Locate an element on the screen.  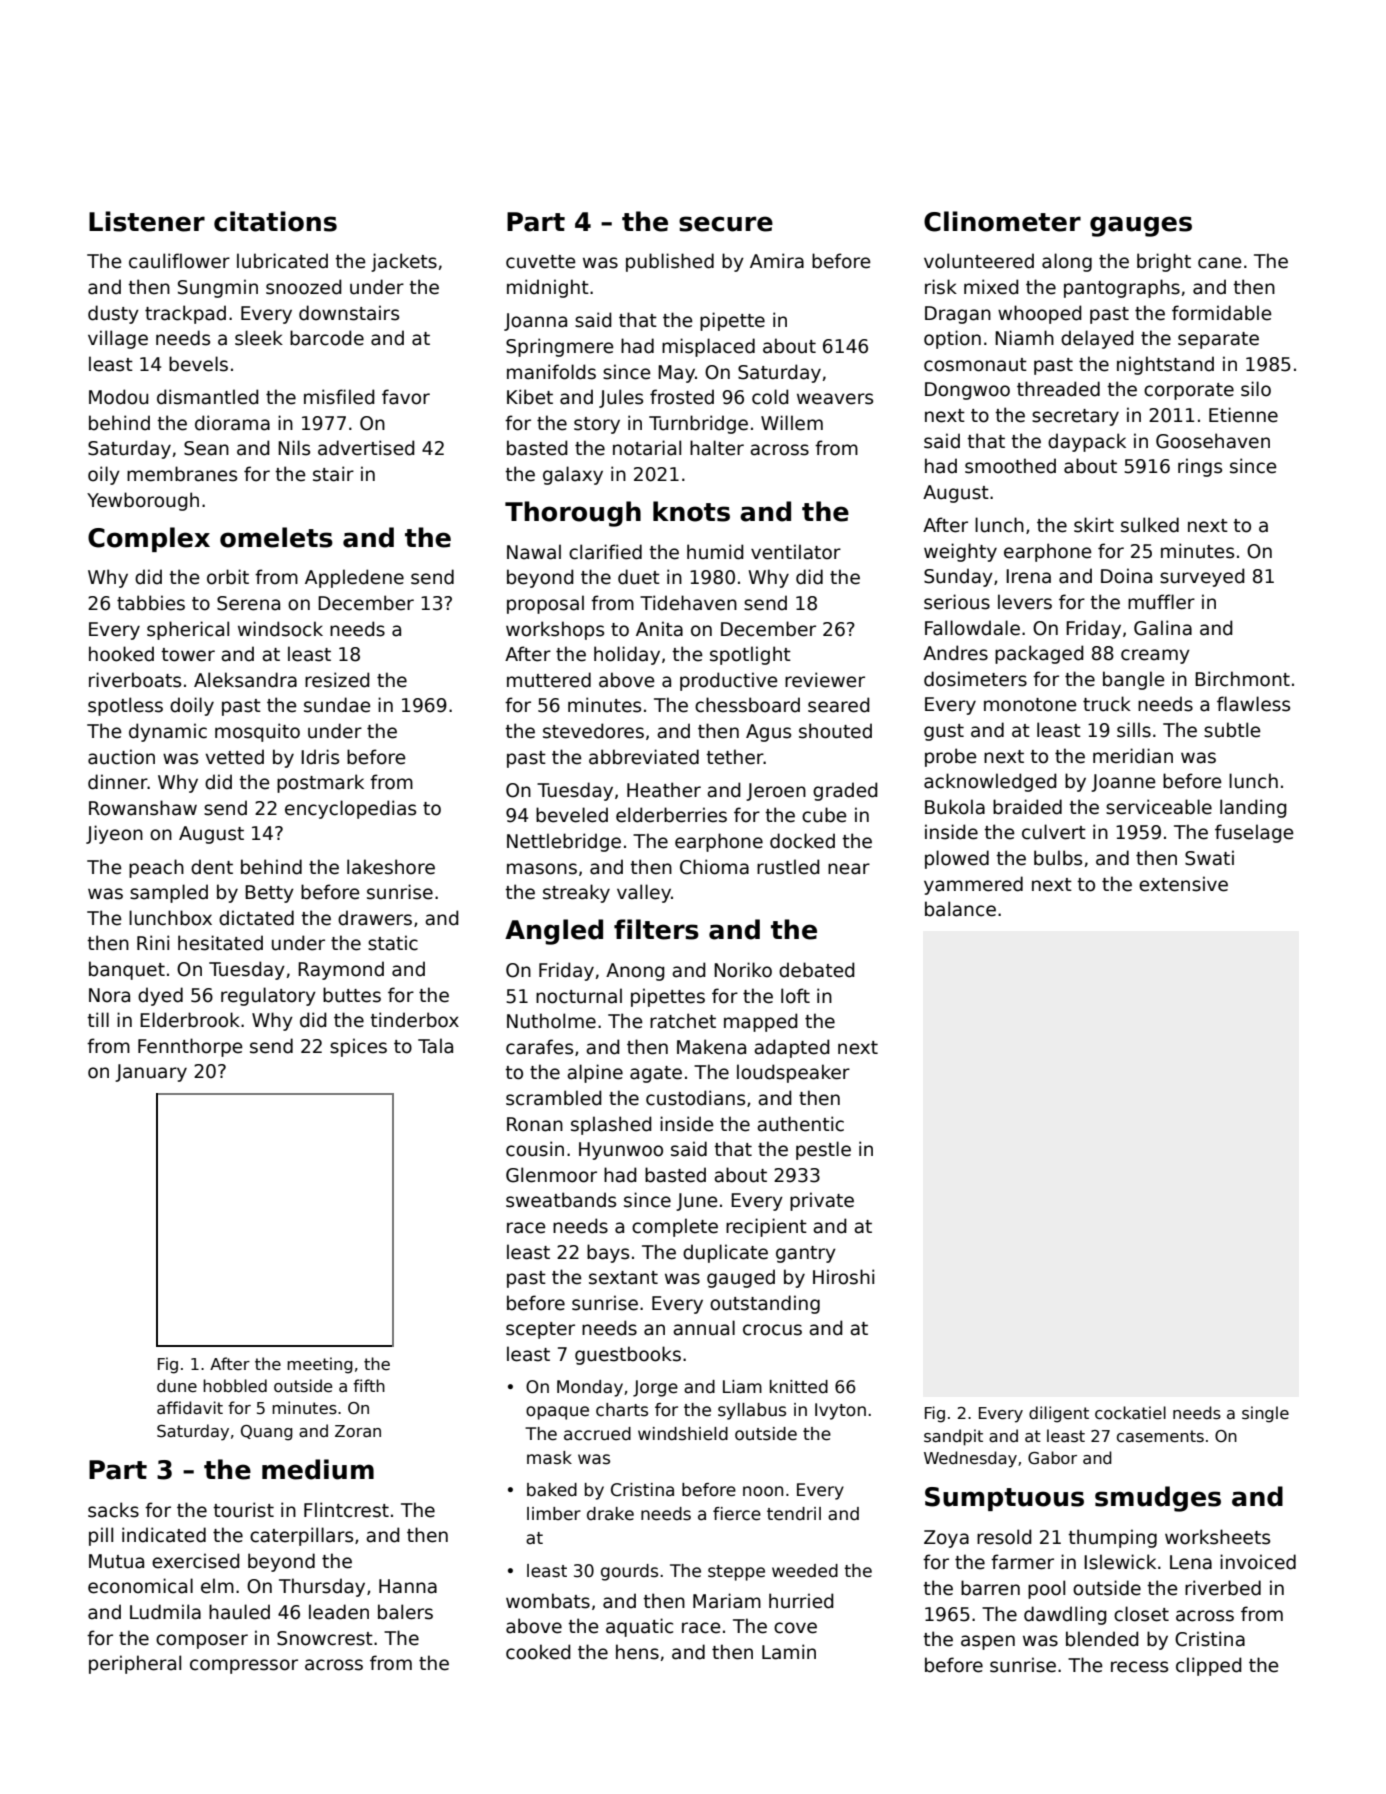
Elderbrook is located at coordinates (190, 1020).
